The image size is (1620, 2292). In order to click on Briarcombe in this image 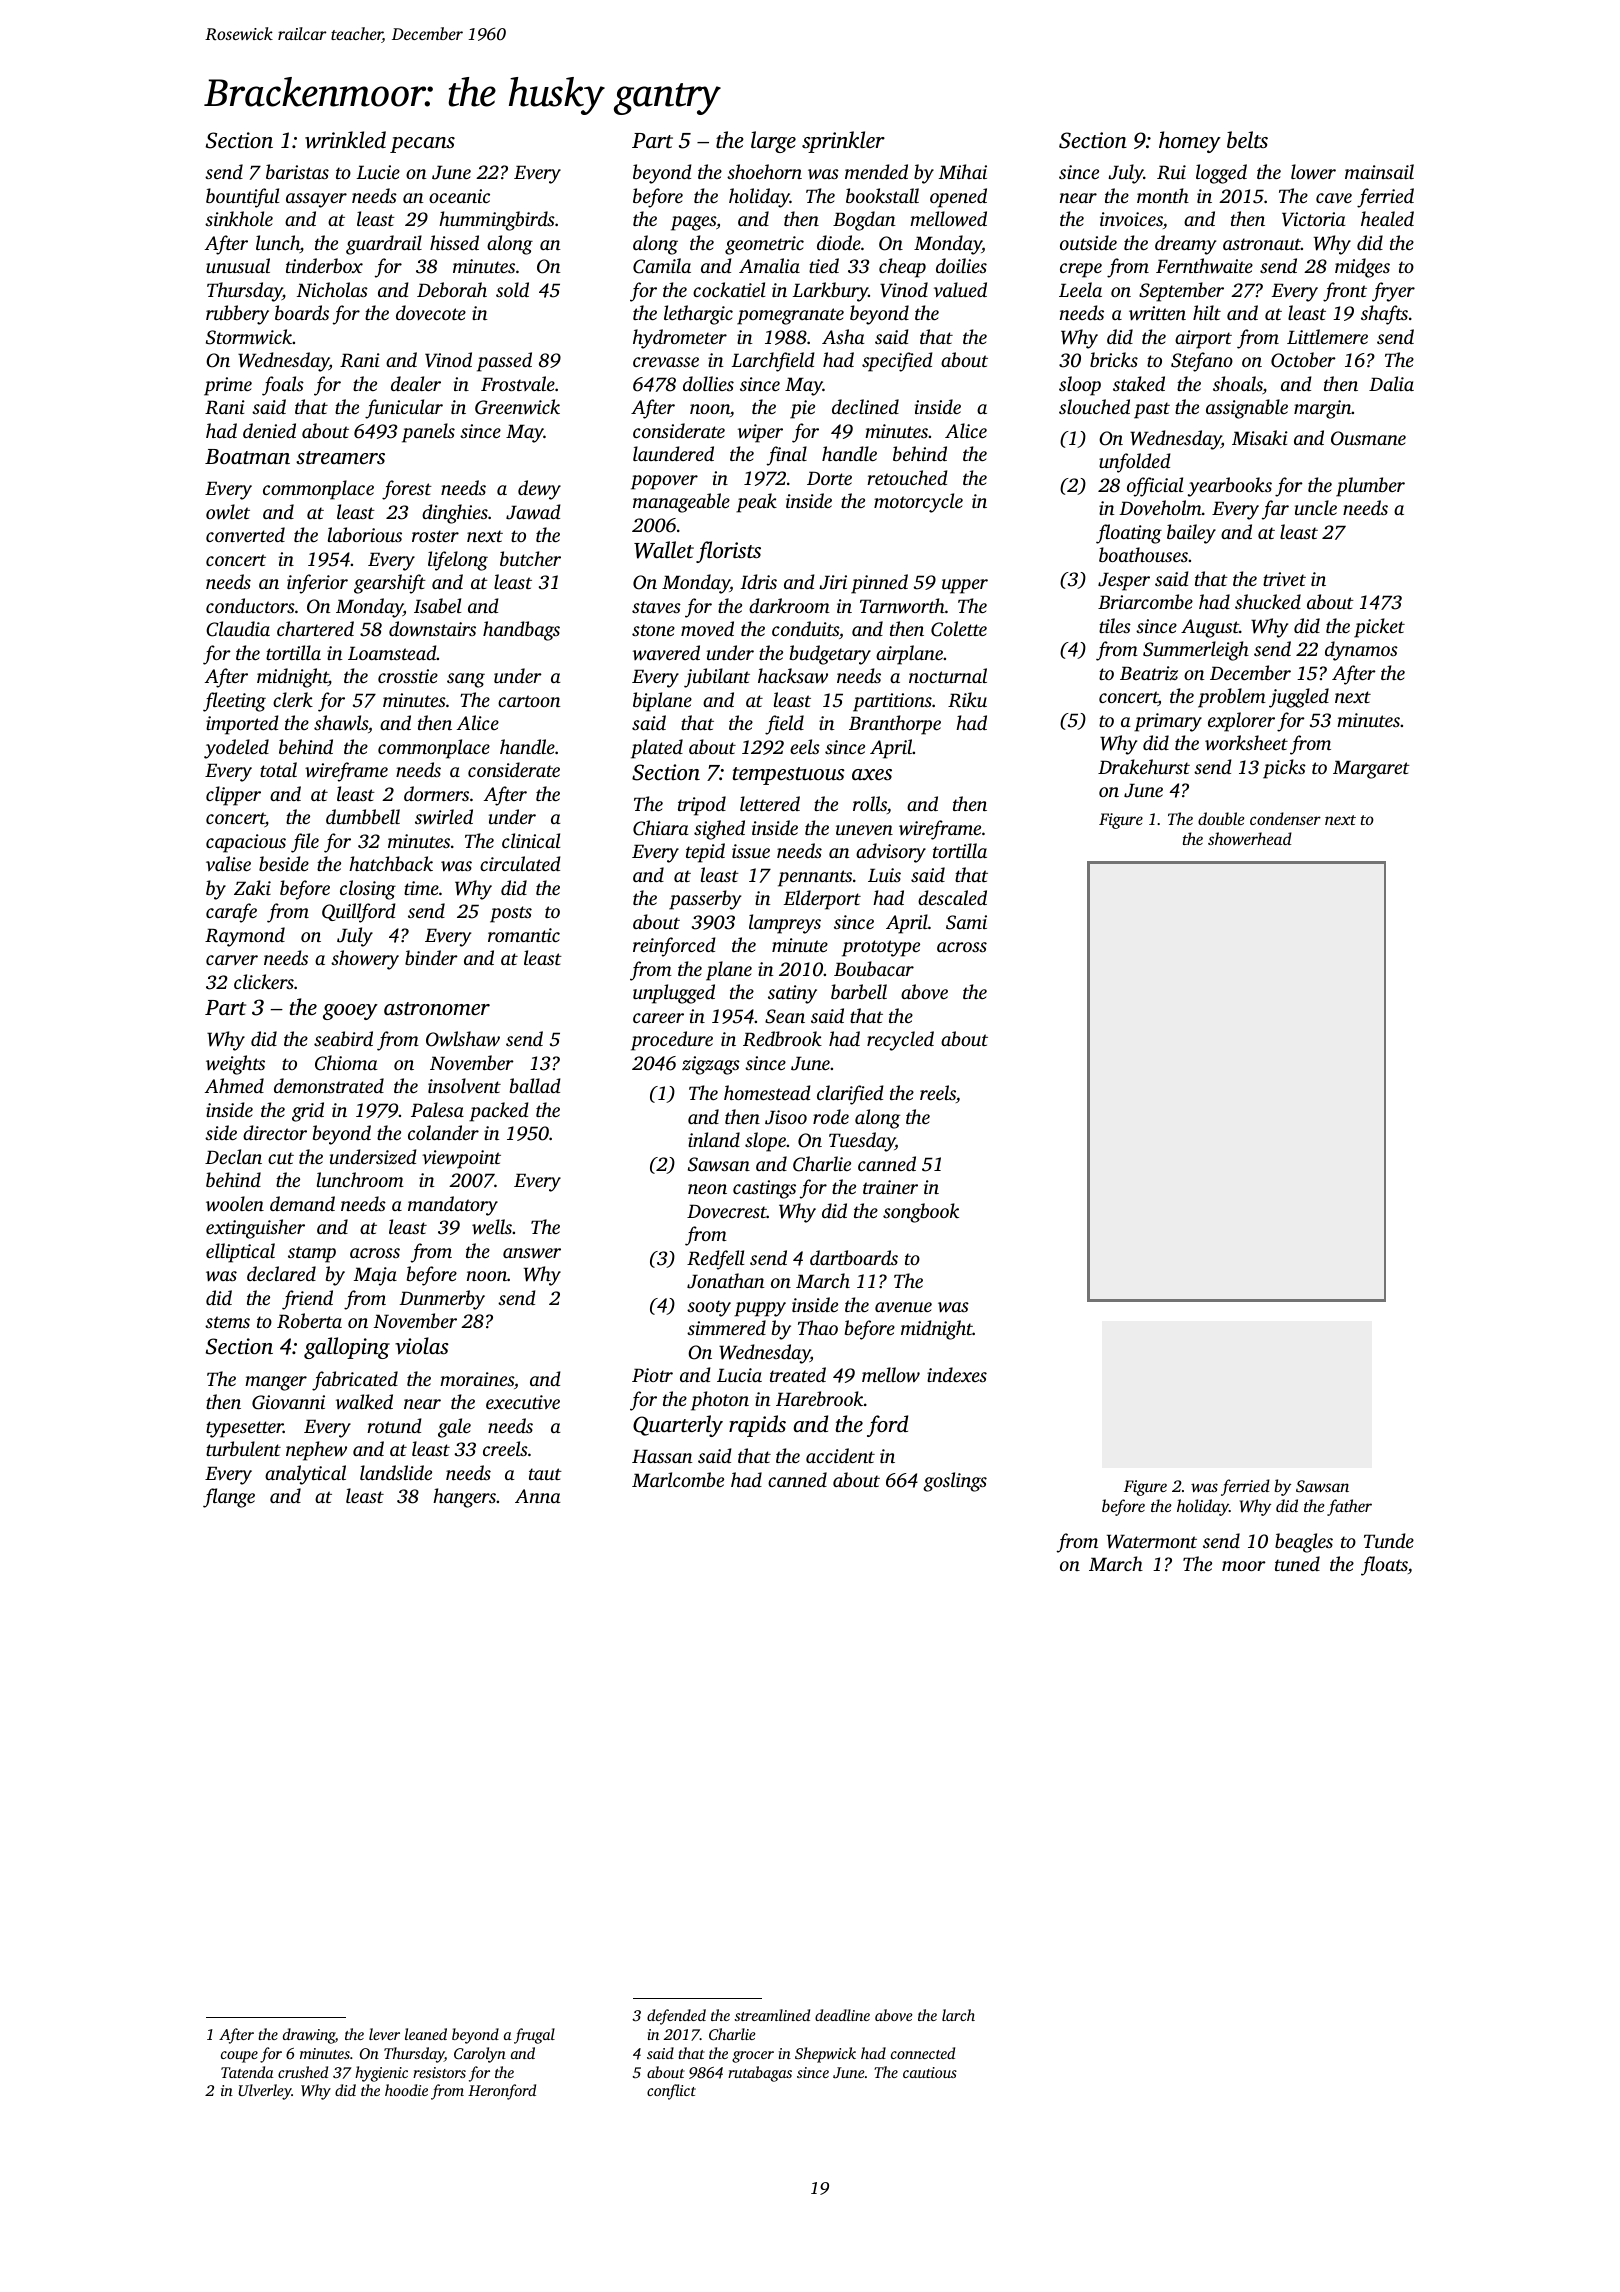, I will do `click(1145, 601)`.
